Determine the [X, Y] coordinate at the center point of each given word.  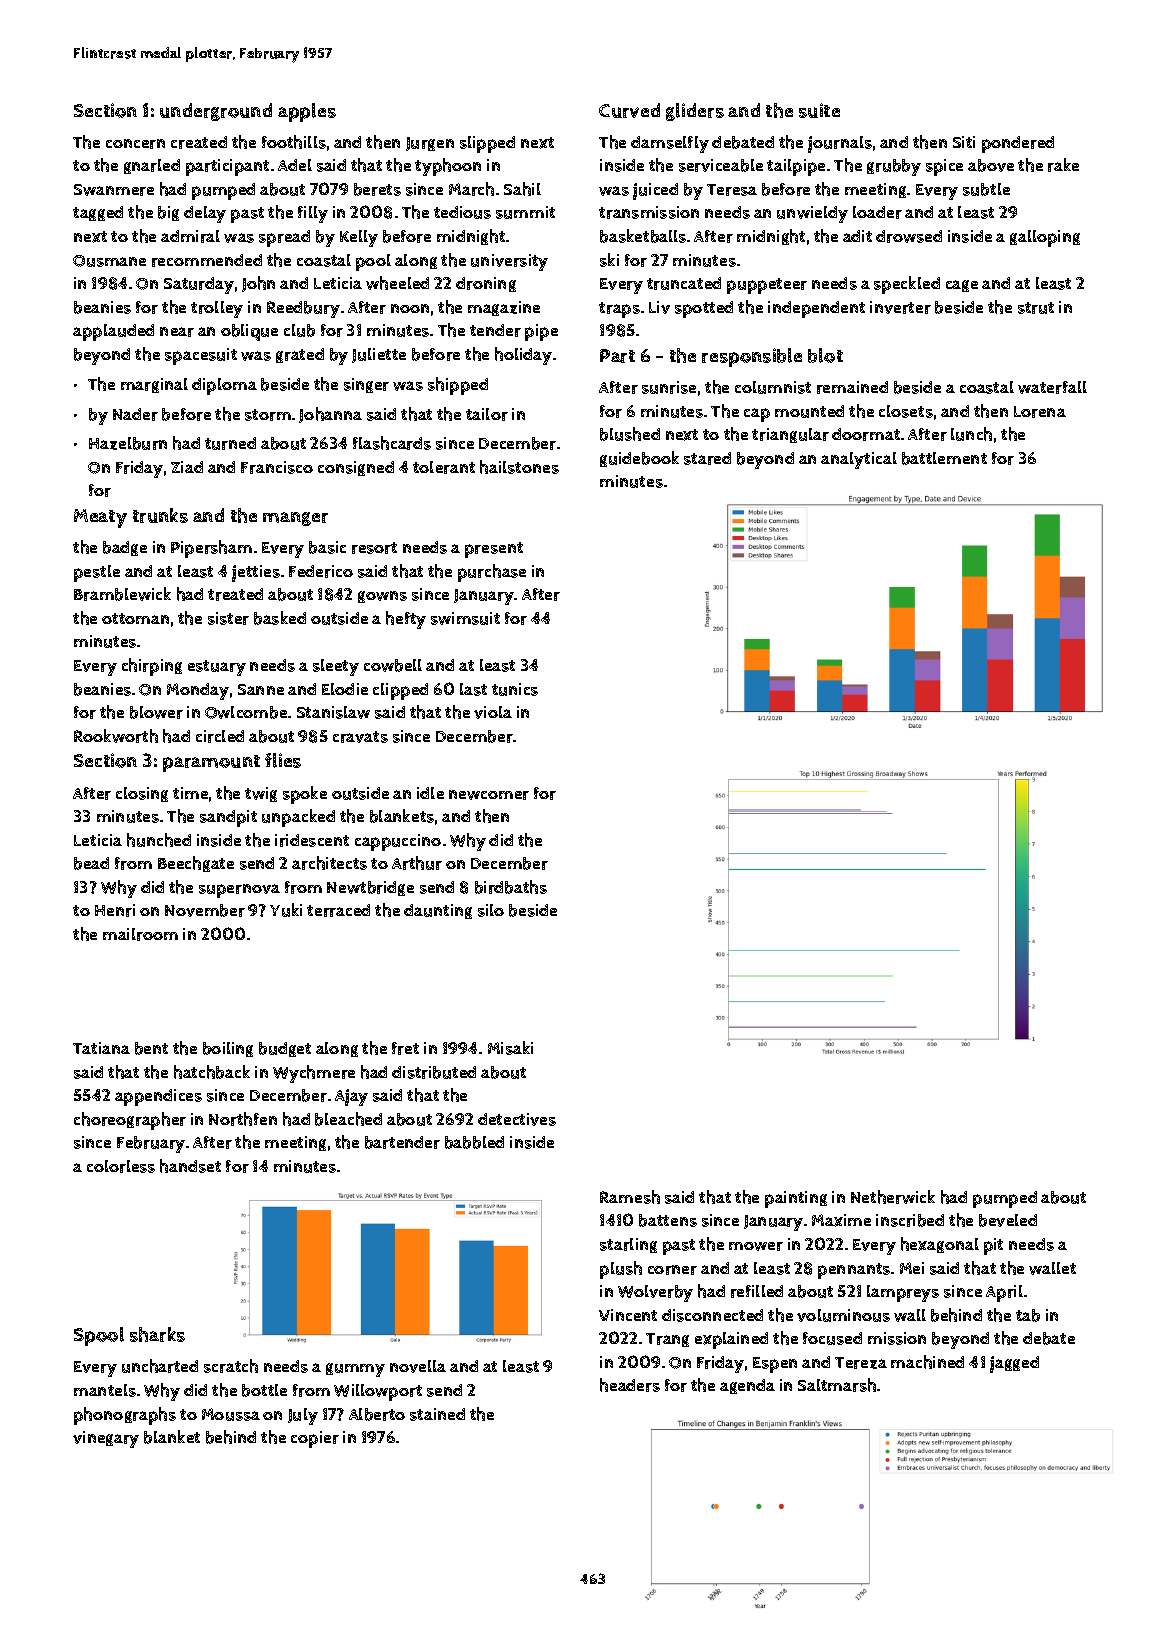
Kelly [359, 238]
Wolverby [655, 1293]
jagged [1014, 1364]
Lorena [1040, 412]
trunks [160, 515]
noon [410, 308]
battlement [944, 458]
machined [927, 1362]
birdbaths [511, 887]
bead [91, 863]
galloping [1045, 238]
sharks [157, 1334]
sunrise [669, 387]
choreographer [130, 1121]
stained [437, 1414]
